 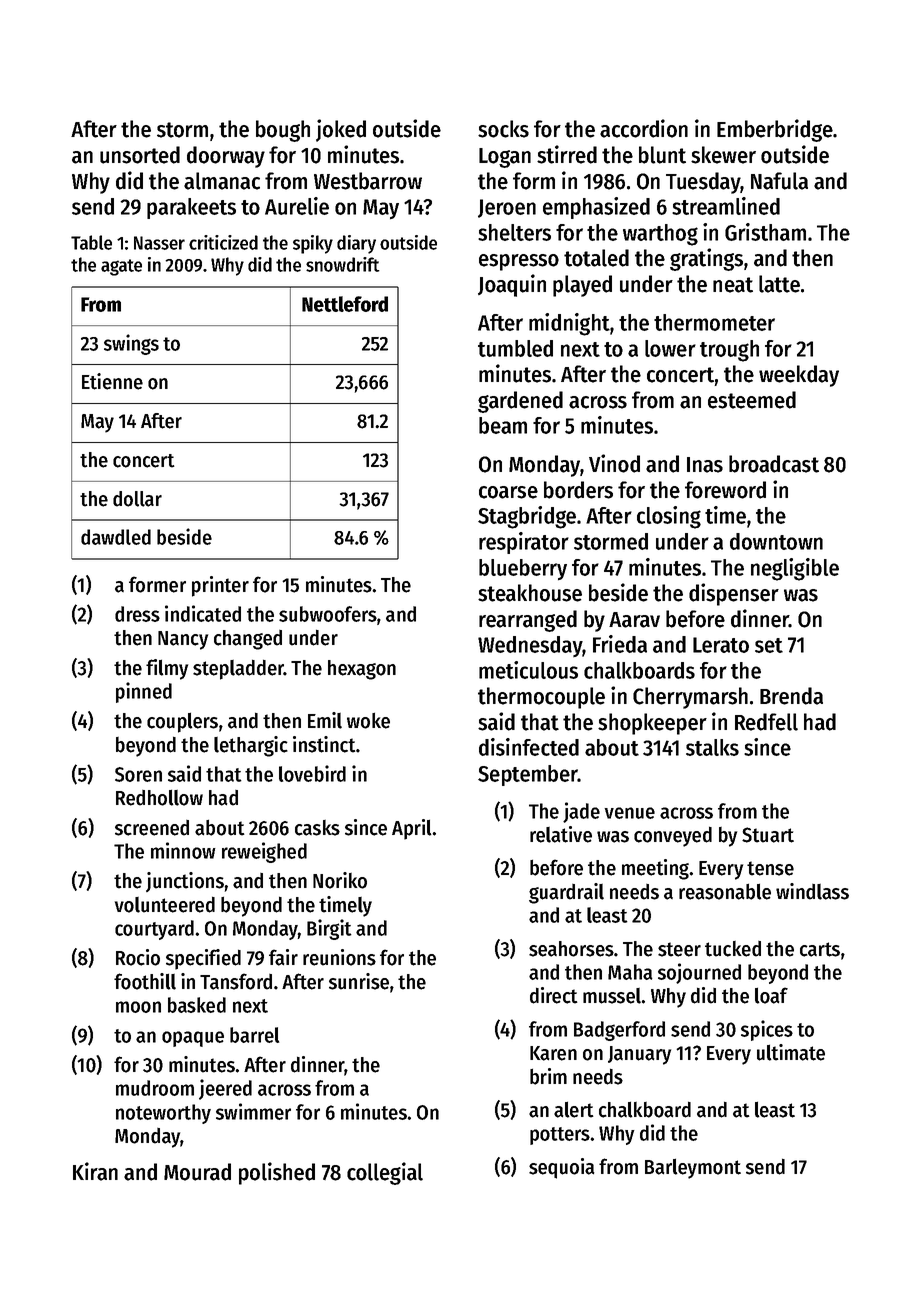 I want to click on Joaquin, so click(x=512, y=285).
